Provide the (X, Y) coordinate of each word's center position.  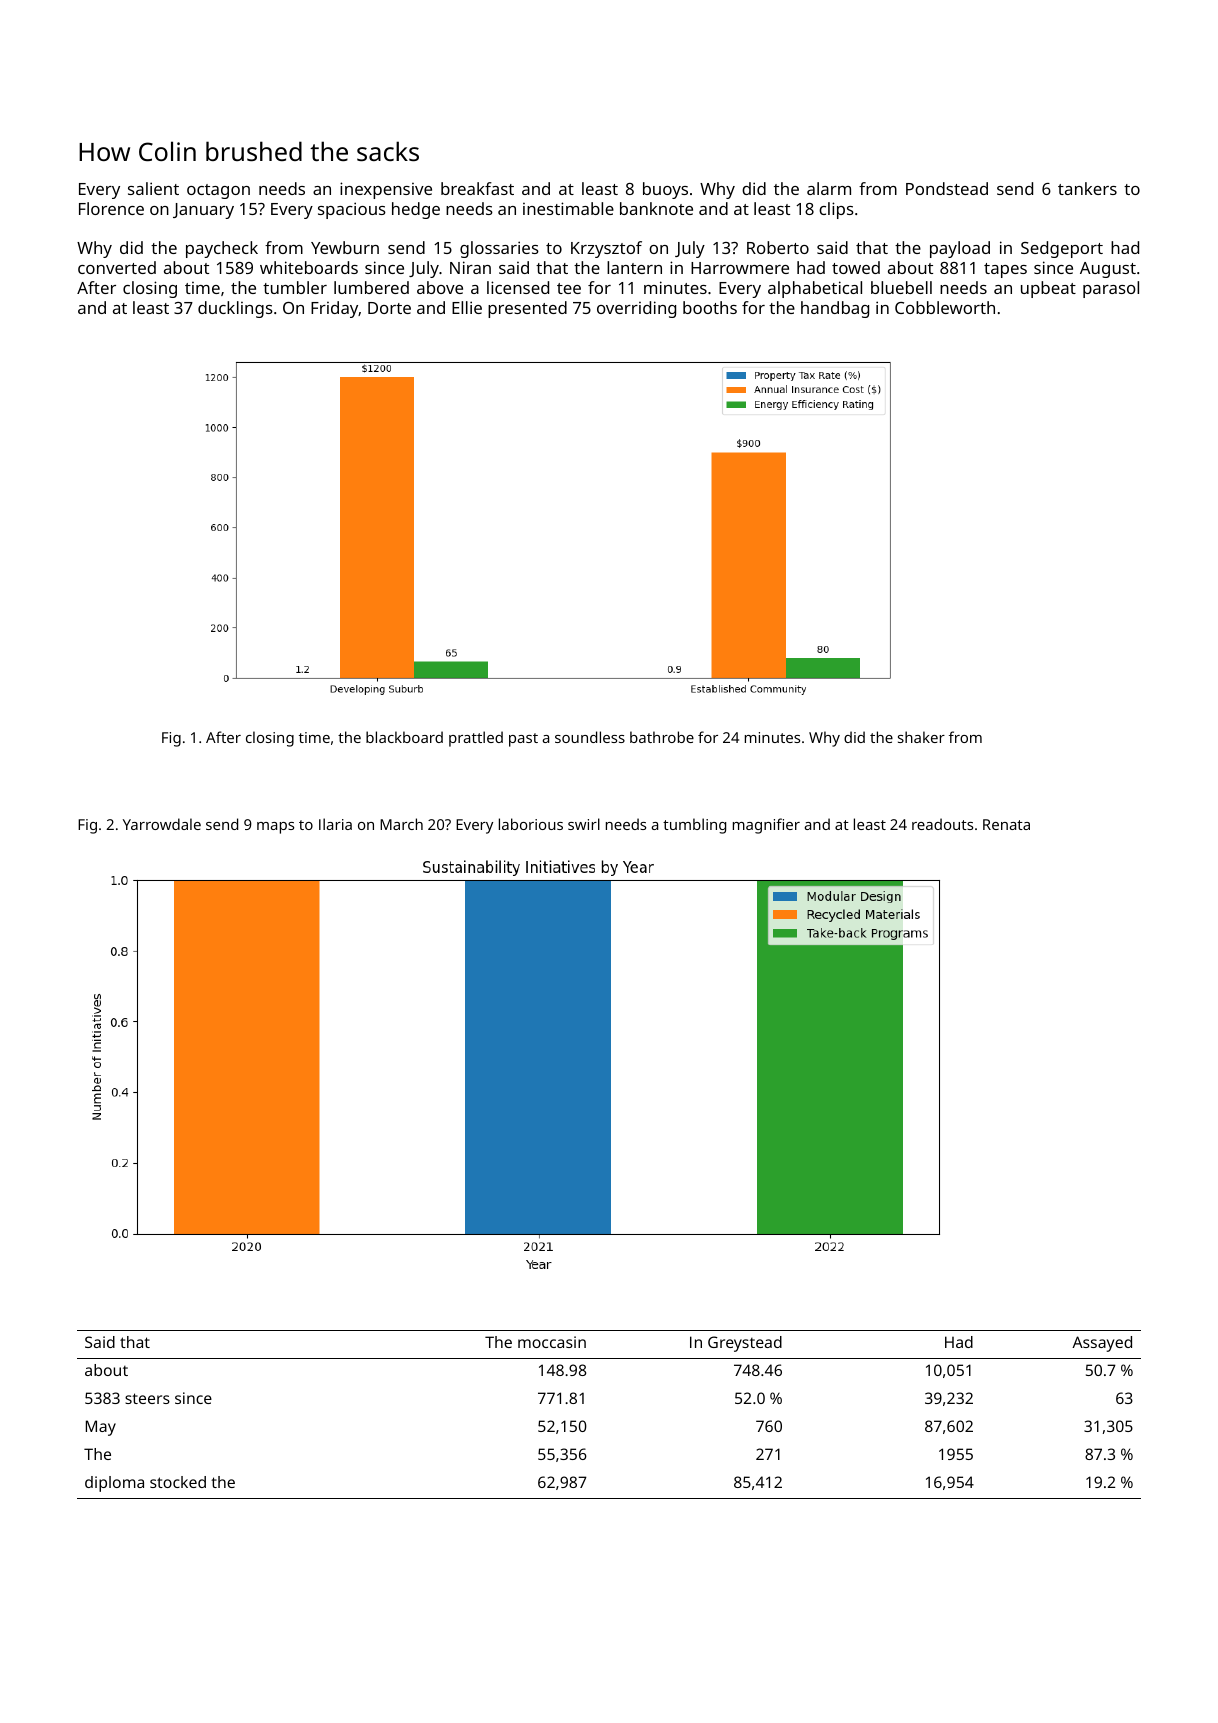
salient (153, 188)
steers (147, 1398)
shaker (921, 737)
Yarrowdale (162, 824)
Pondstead (947, 188)
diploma (114, 1484)
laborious (531, 824)
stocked (178, 1482)
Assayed (1102, 1344)
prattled (476, 739)
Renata (1006, 824)
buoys (665, 190)
